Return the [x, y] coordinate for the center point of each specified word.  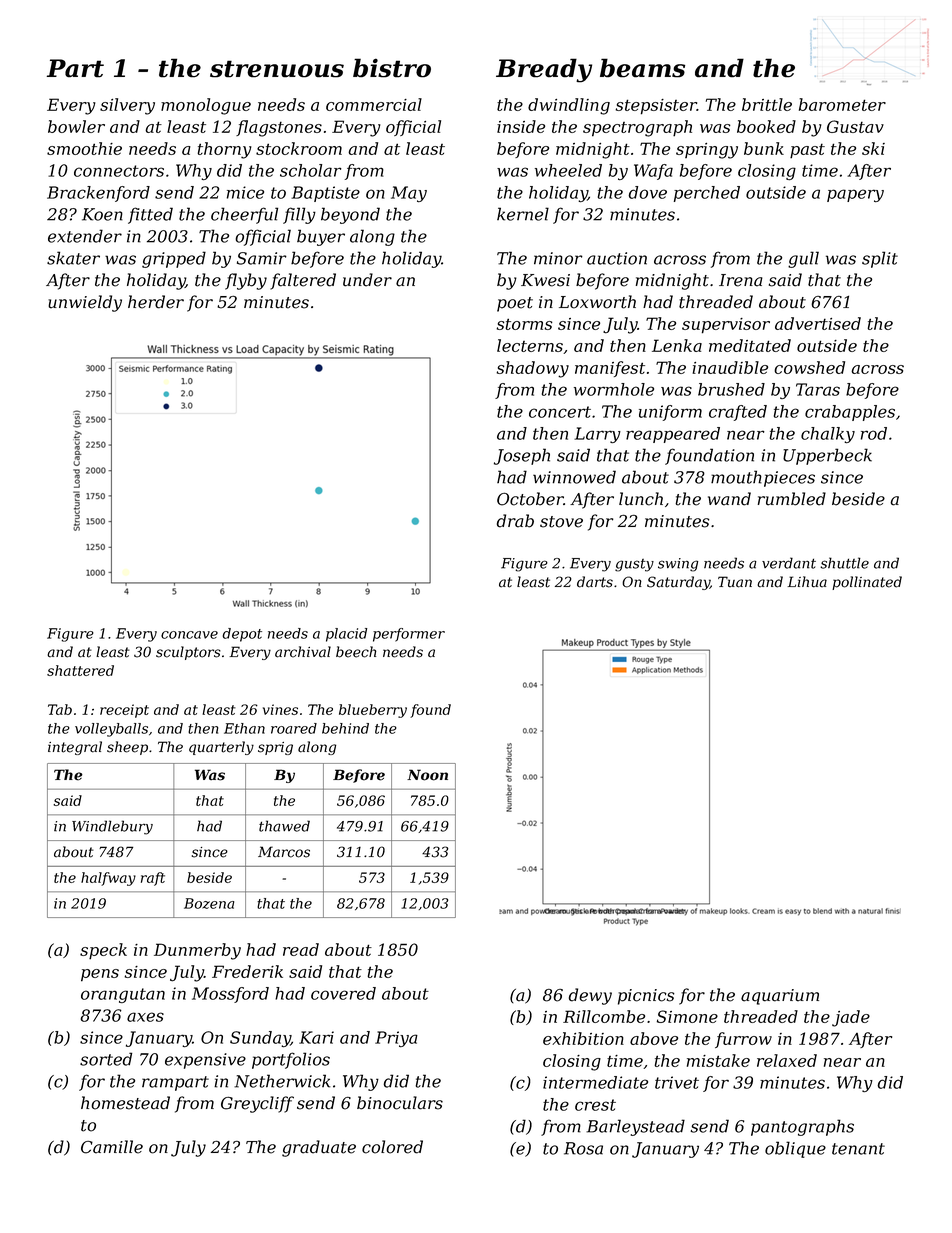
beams [642, 68]
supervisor [726, 326]
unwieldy [85, 303]
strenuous [277, 69]
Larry [597, 435]
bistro [392, 68]
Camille [112, 1147]
